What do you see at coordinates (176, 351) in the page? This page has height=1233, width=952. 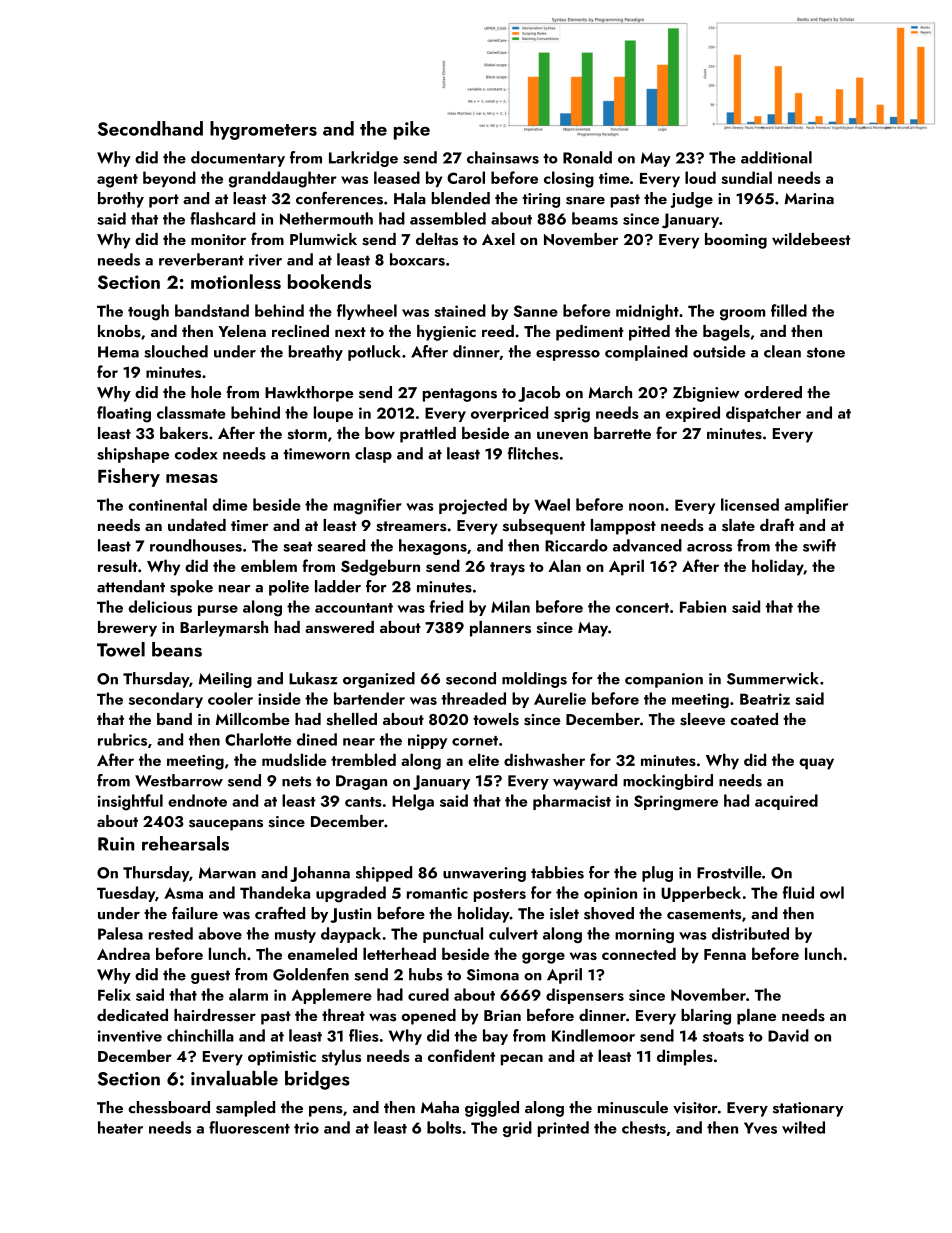 I see `slouched` at bounding box center [176, 351].
